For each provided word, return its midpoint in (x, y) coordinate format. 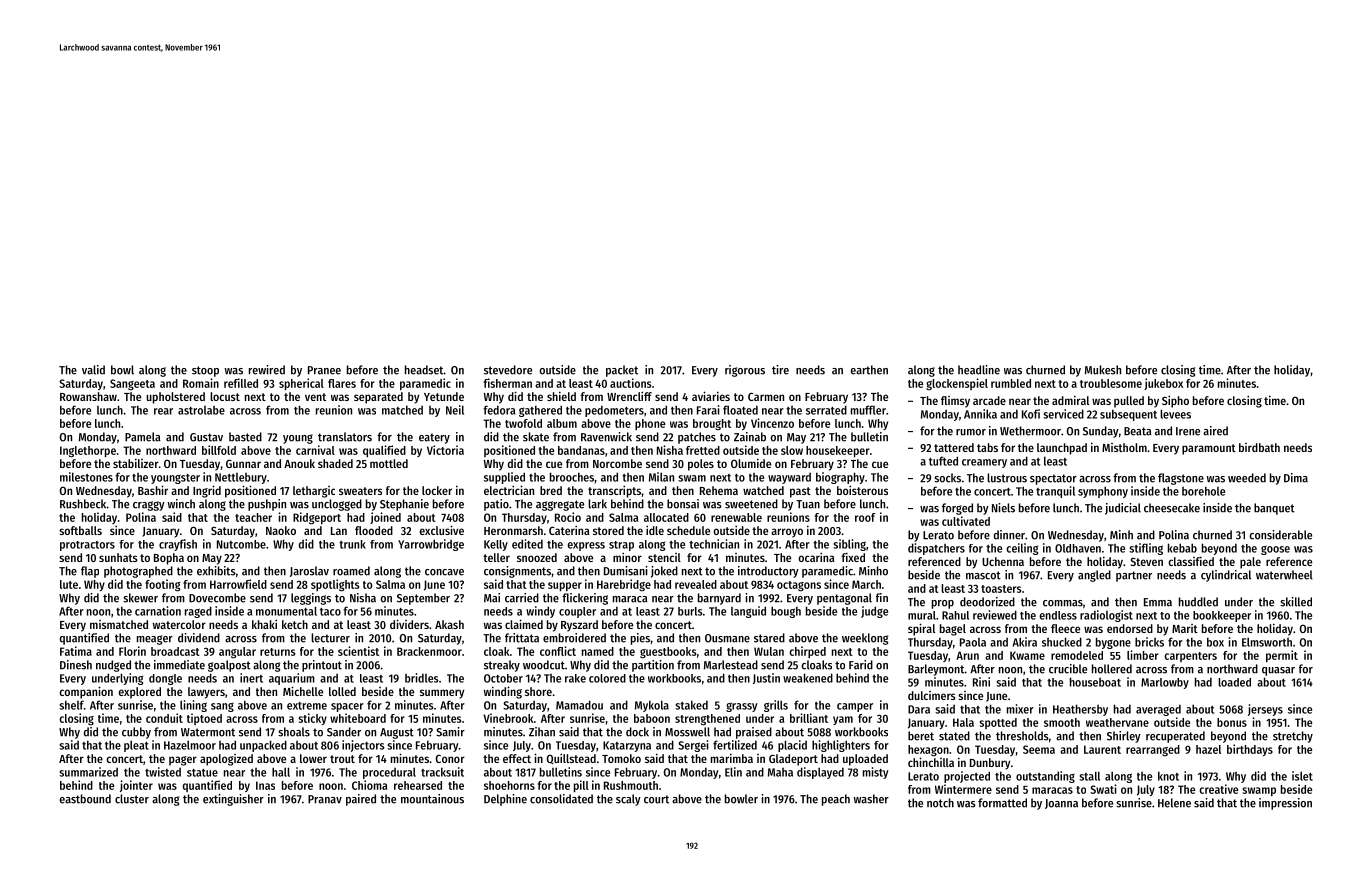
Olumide (751, 463)
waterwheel (1284, 575)
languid (748, 612)
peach (836, 800)
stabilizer (136, 463)
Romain (201, 383)
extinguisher (233, 800)
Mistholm (1124, 447)
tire (780, 370)
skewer (140, 598)
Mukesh (1103, 370)
